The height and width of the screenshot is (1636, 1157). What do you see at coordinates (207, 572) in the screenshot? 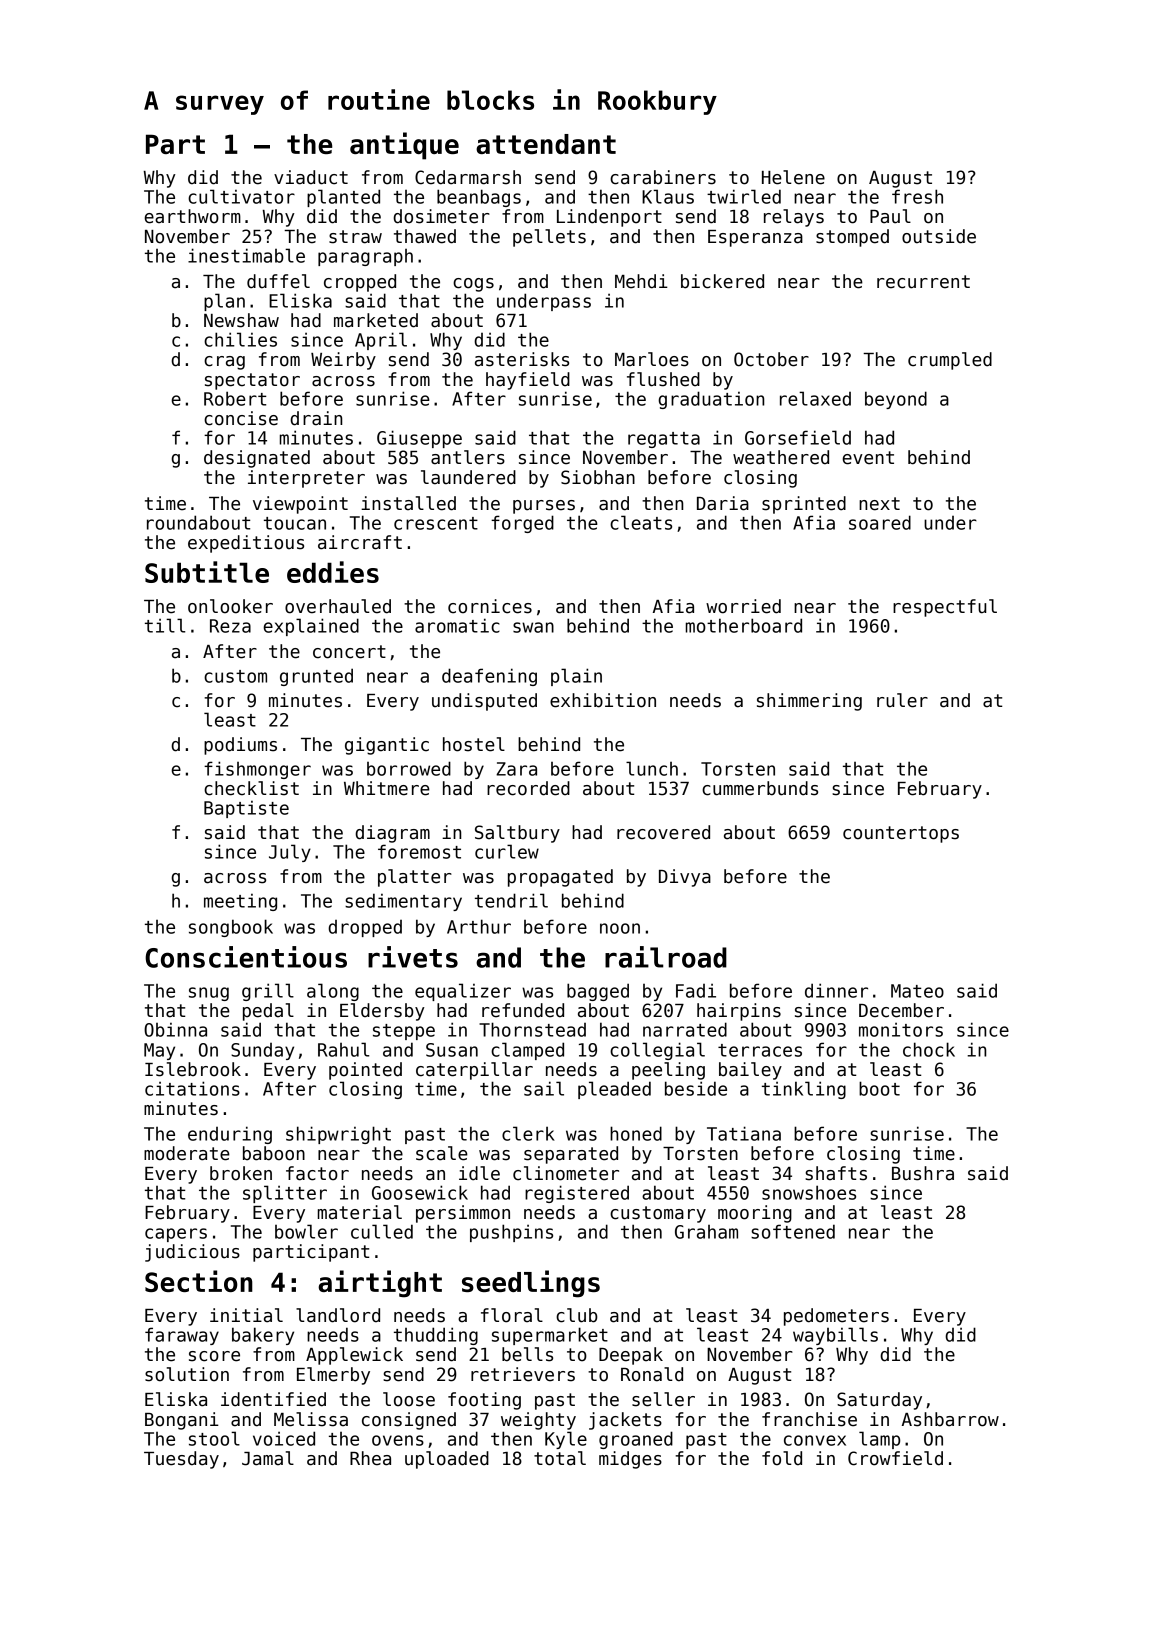
I see `Subtitle` at bounding box center [207, 572].
